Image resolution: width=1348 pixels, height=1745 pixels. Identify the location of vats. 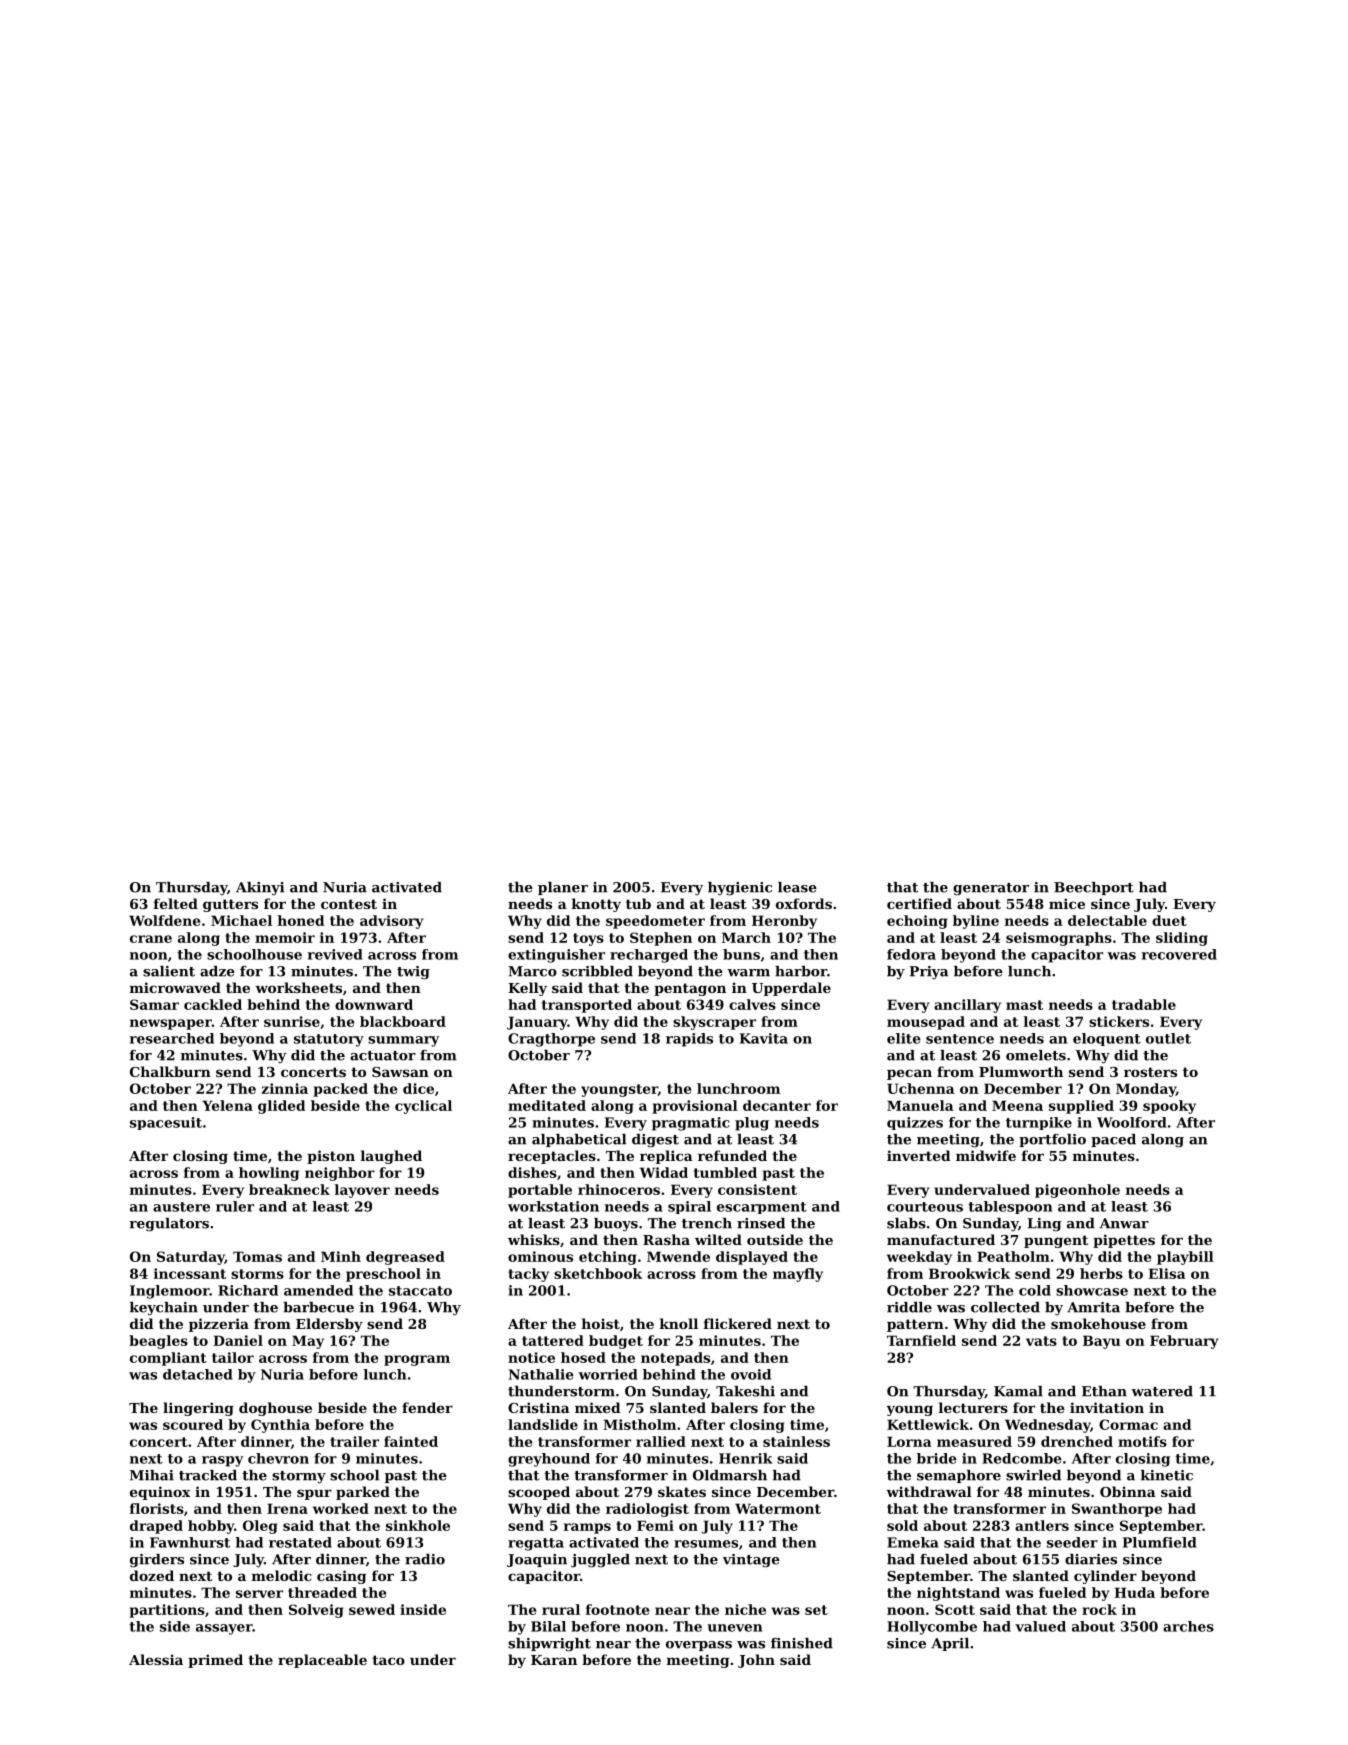
(1041, 1341).
